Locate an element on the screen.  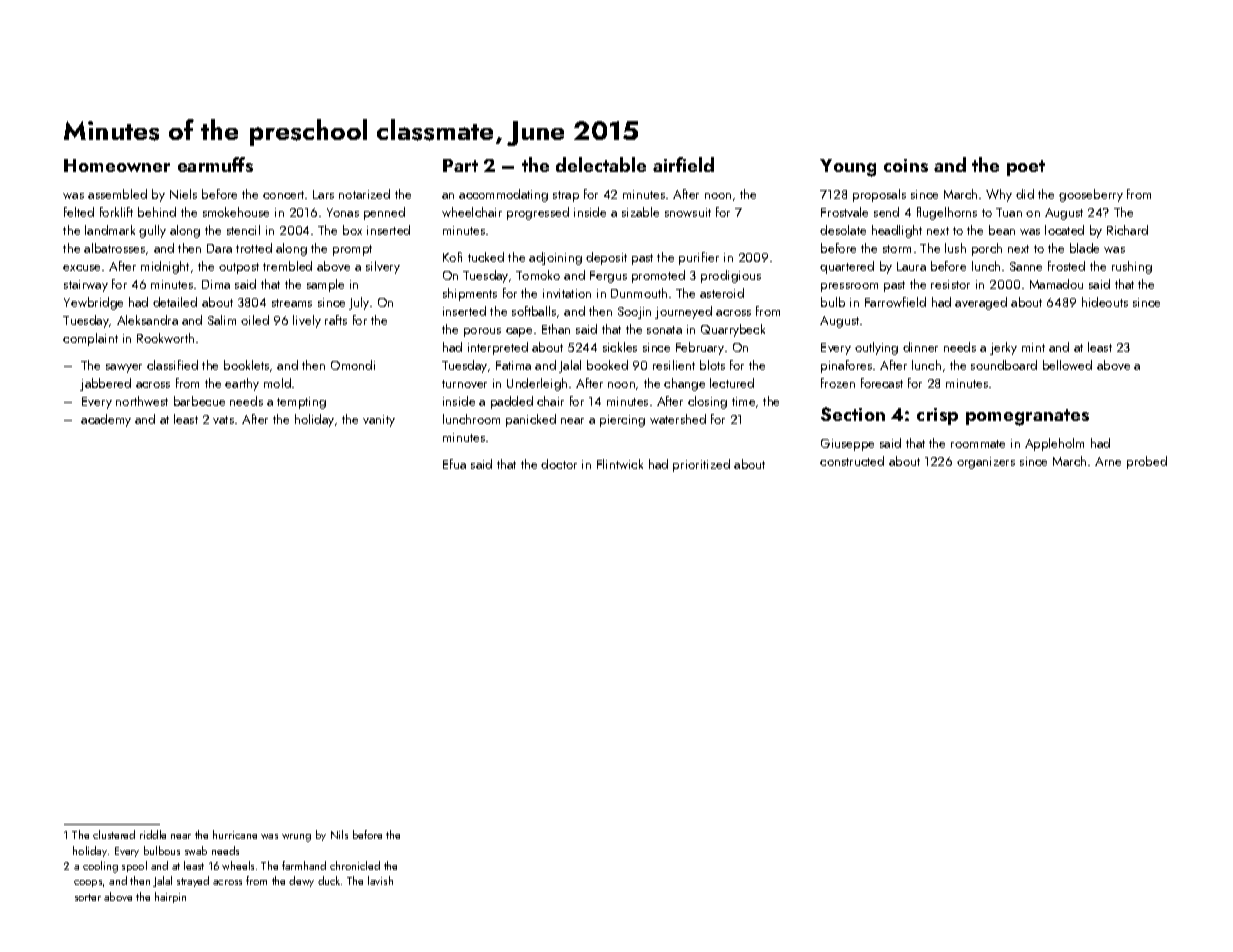
gooseberry is located at coordinates (1091, 195).
